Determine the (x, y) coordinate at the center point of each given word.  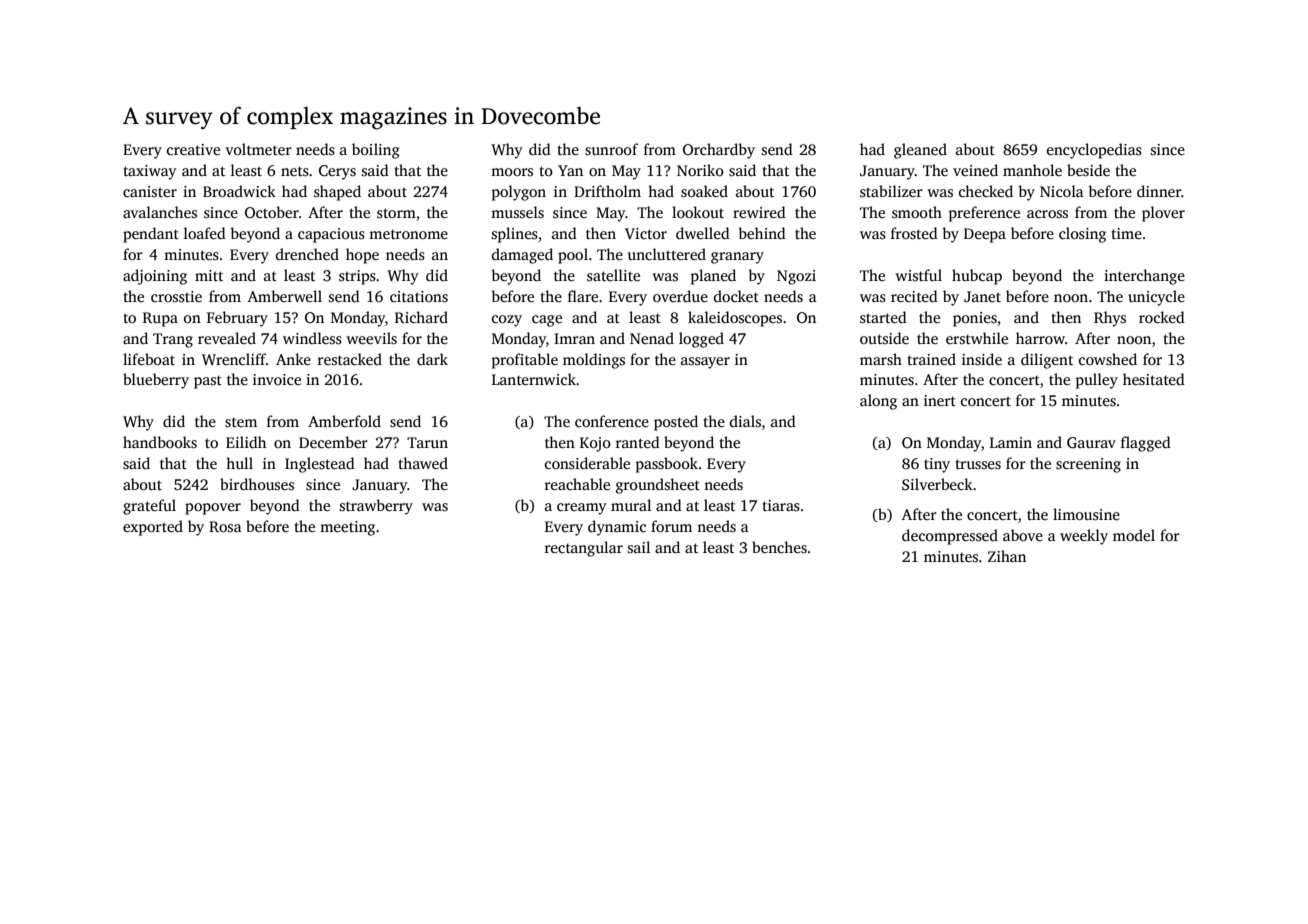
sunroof (611, 149)
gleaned (920, 151)
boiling (376, 151)
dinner (1159, 191)
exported (153, 528)
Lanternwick (534, 379)
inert (940, 400)
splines (515, 235)
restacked (350, 359)
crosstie (176, 297)
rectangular (584, 549)
